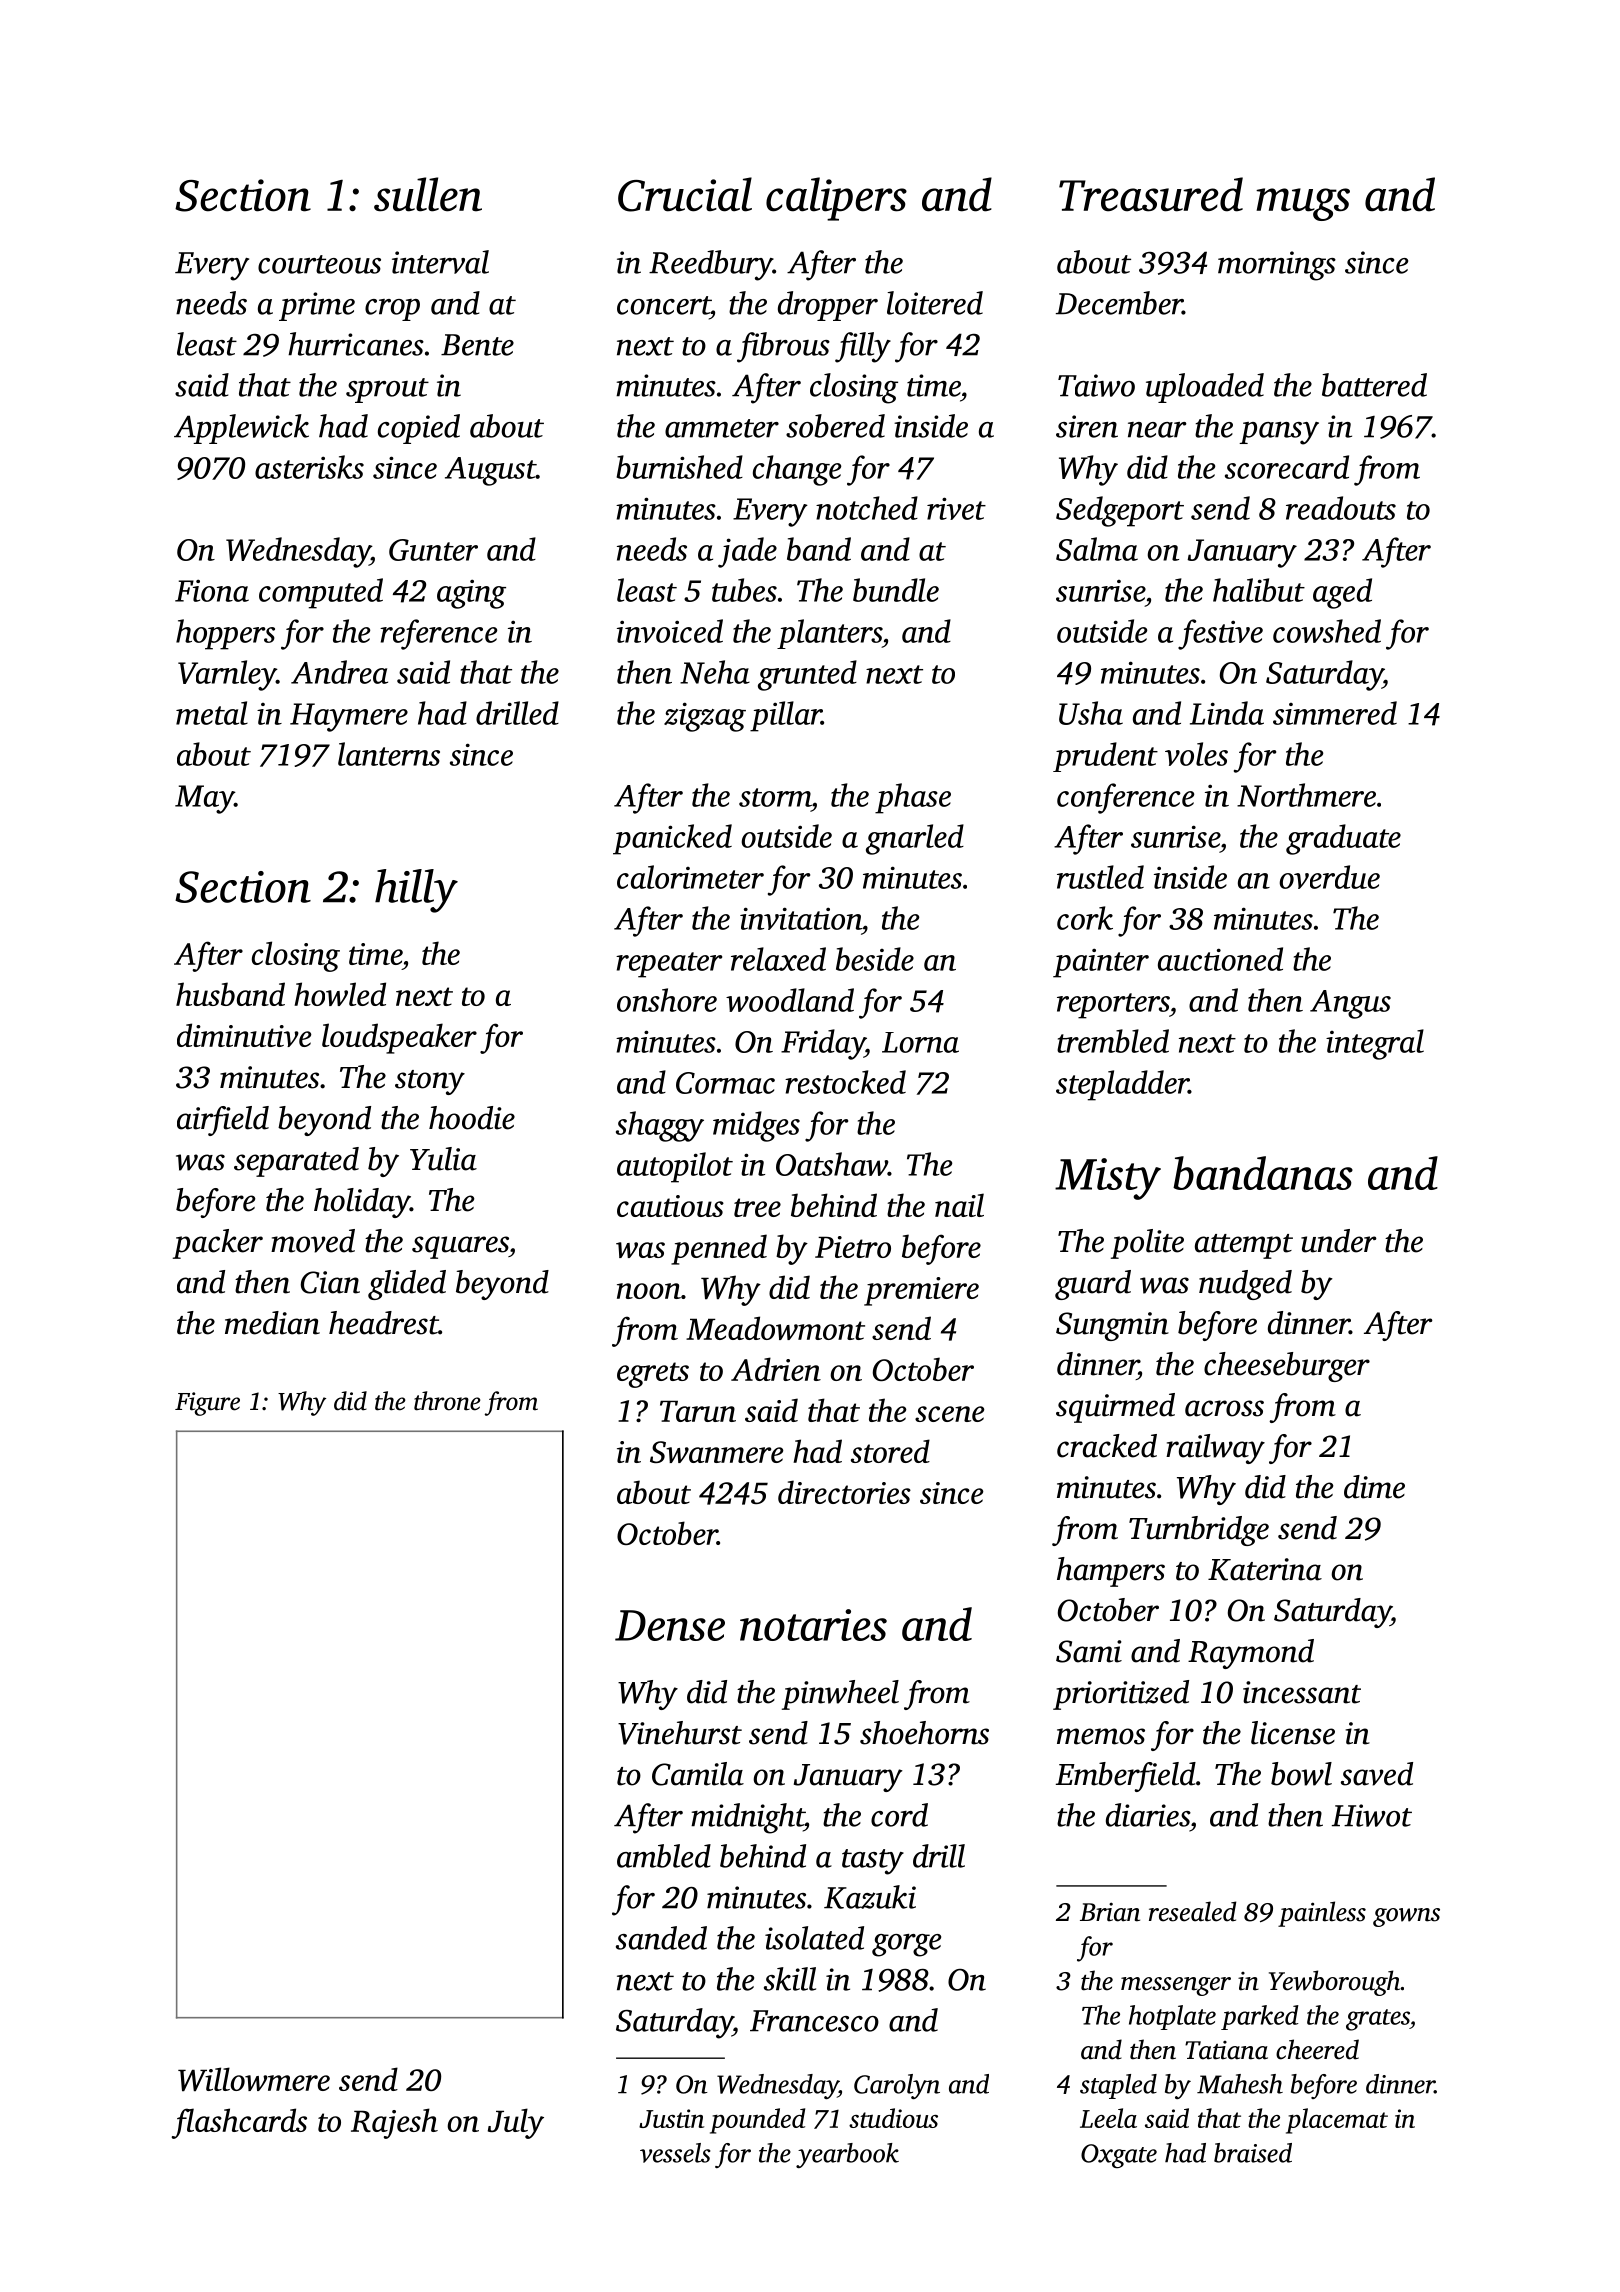  What do you see at coordinates (1377, 1774) in the image?
I see `saved` at bounding box center [1377, 1774].
